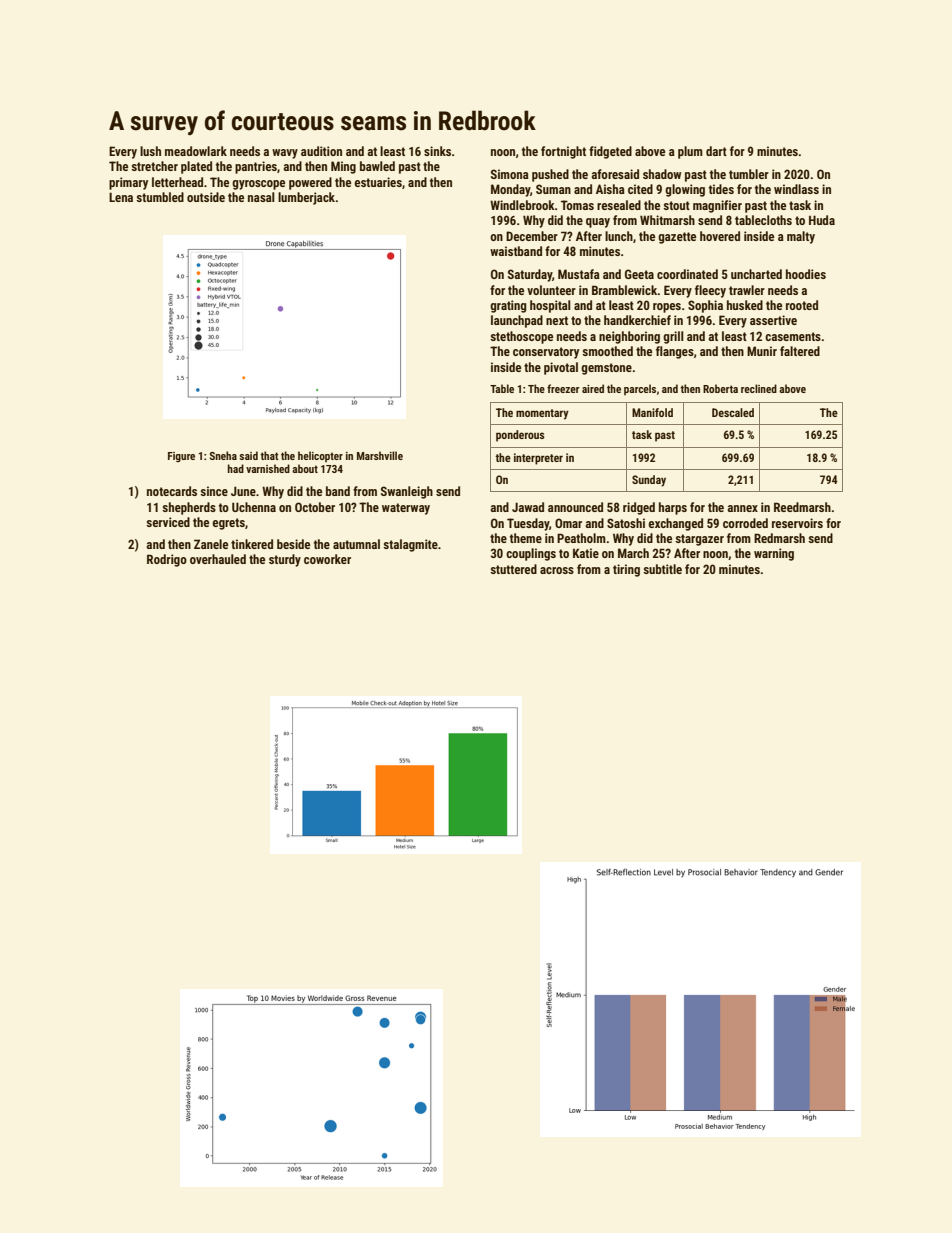  I want to click on flanges, so click(675, 352).
